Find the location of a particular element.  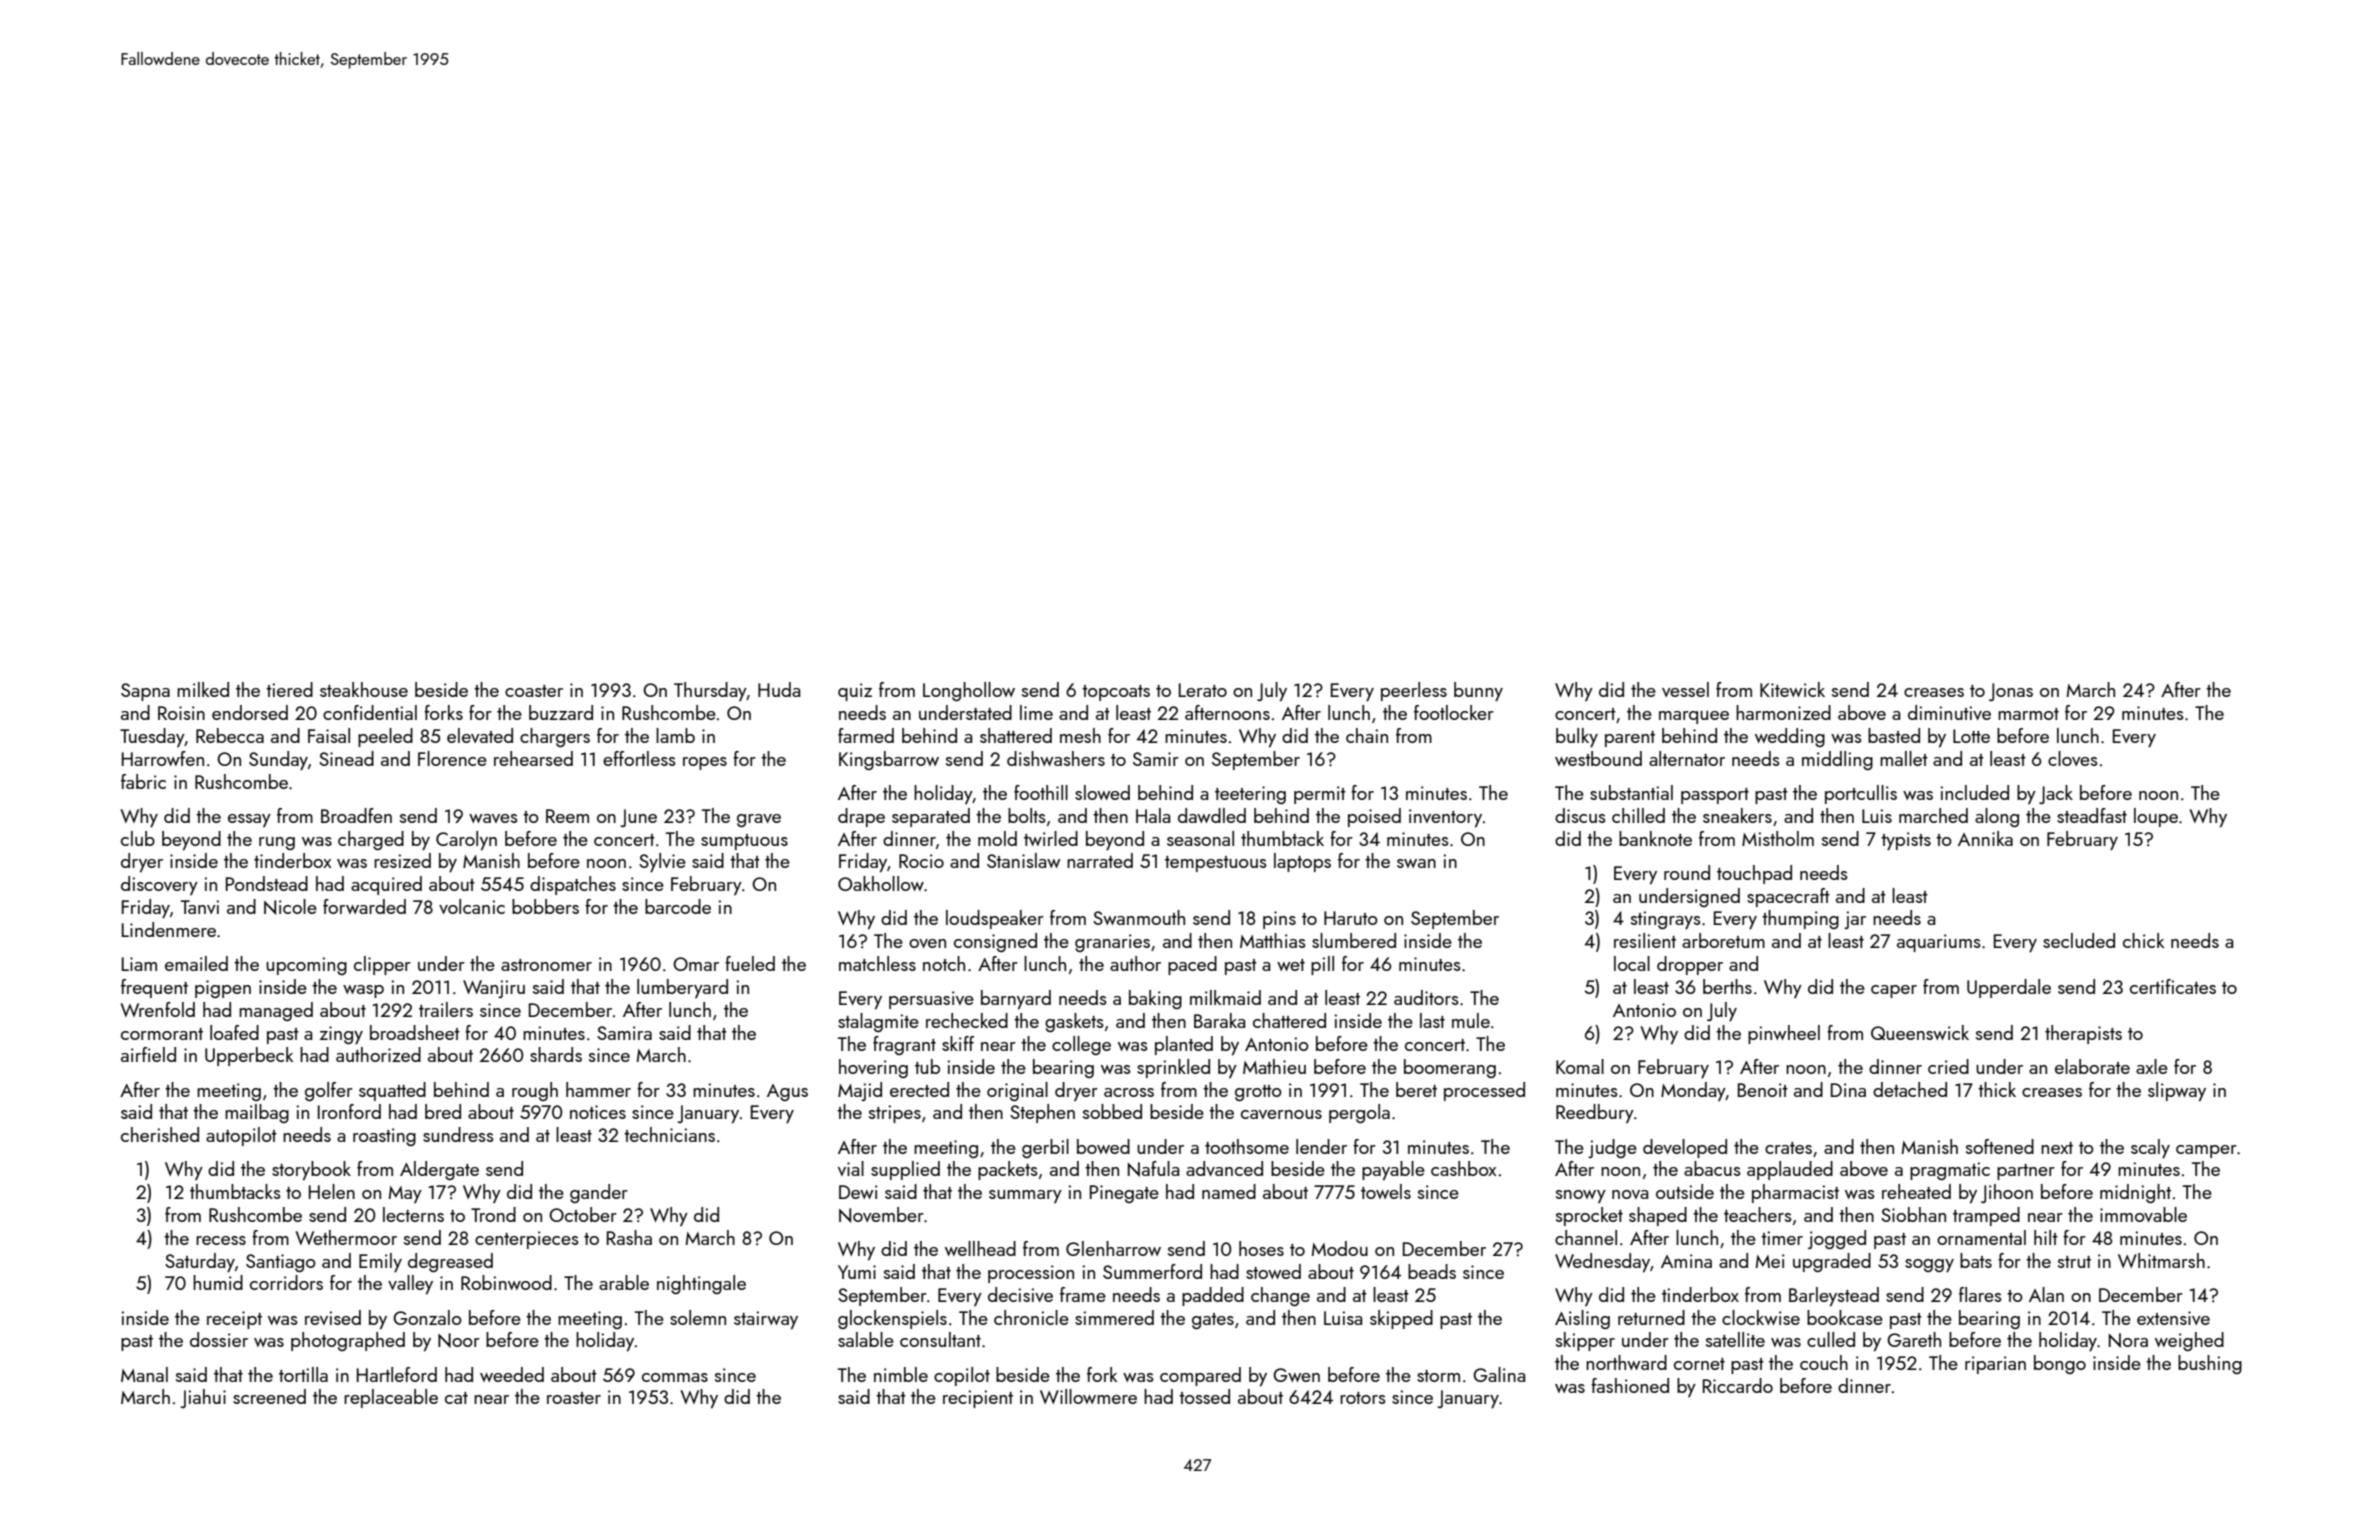

certificates is located at coordinates (2173, 986).
